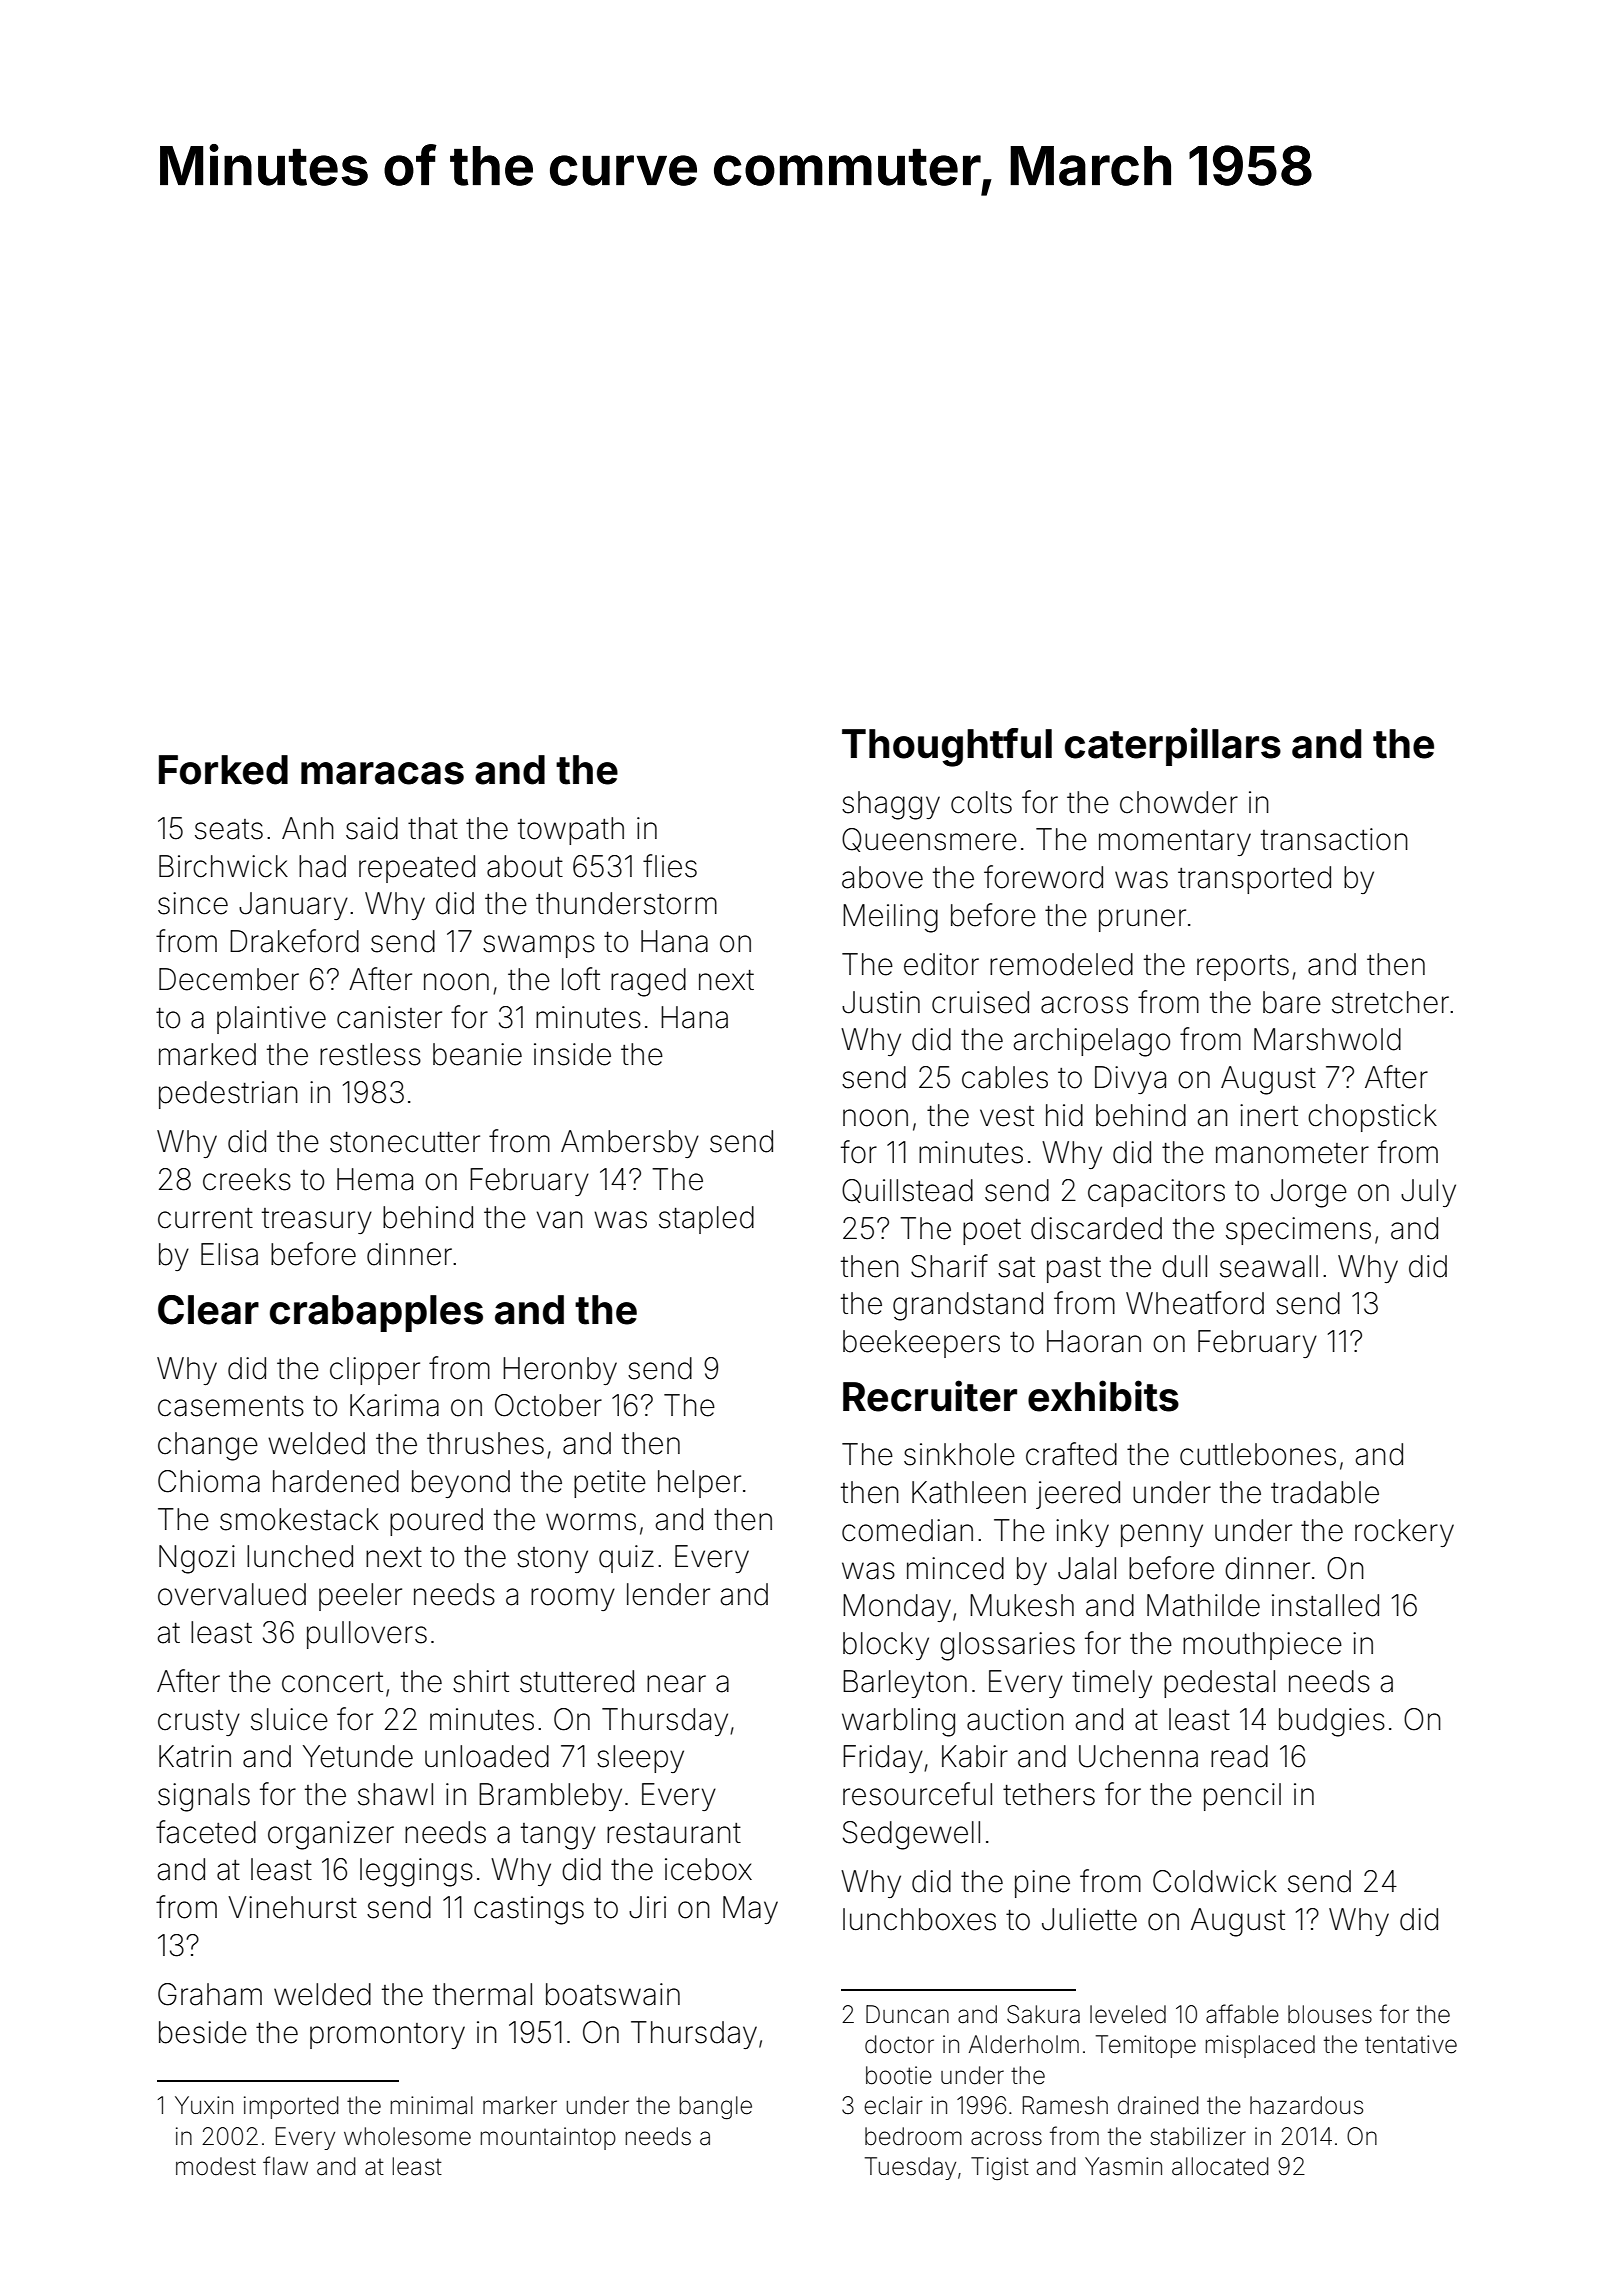  I want to click on sinkhole, so click(959, 1454).
